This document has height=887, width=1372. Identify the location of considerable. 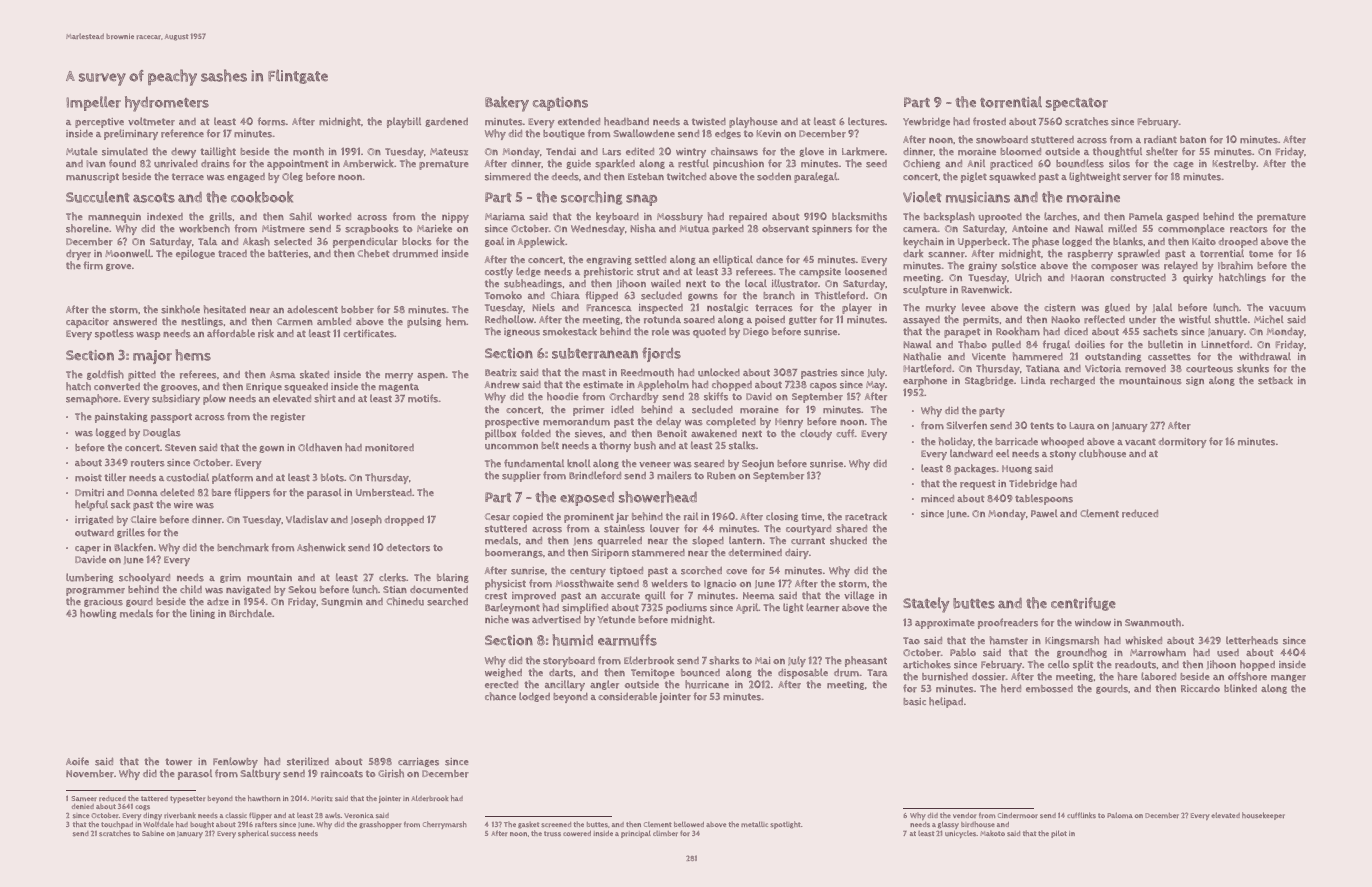
(627, 696).
